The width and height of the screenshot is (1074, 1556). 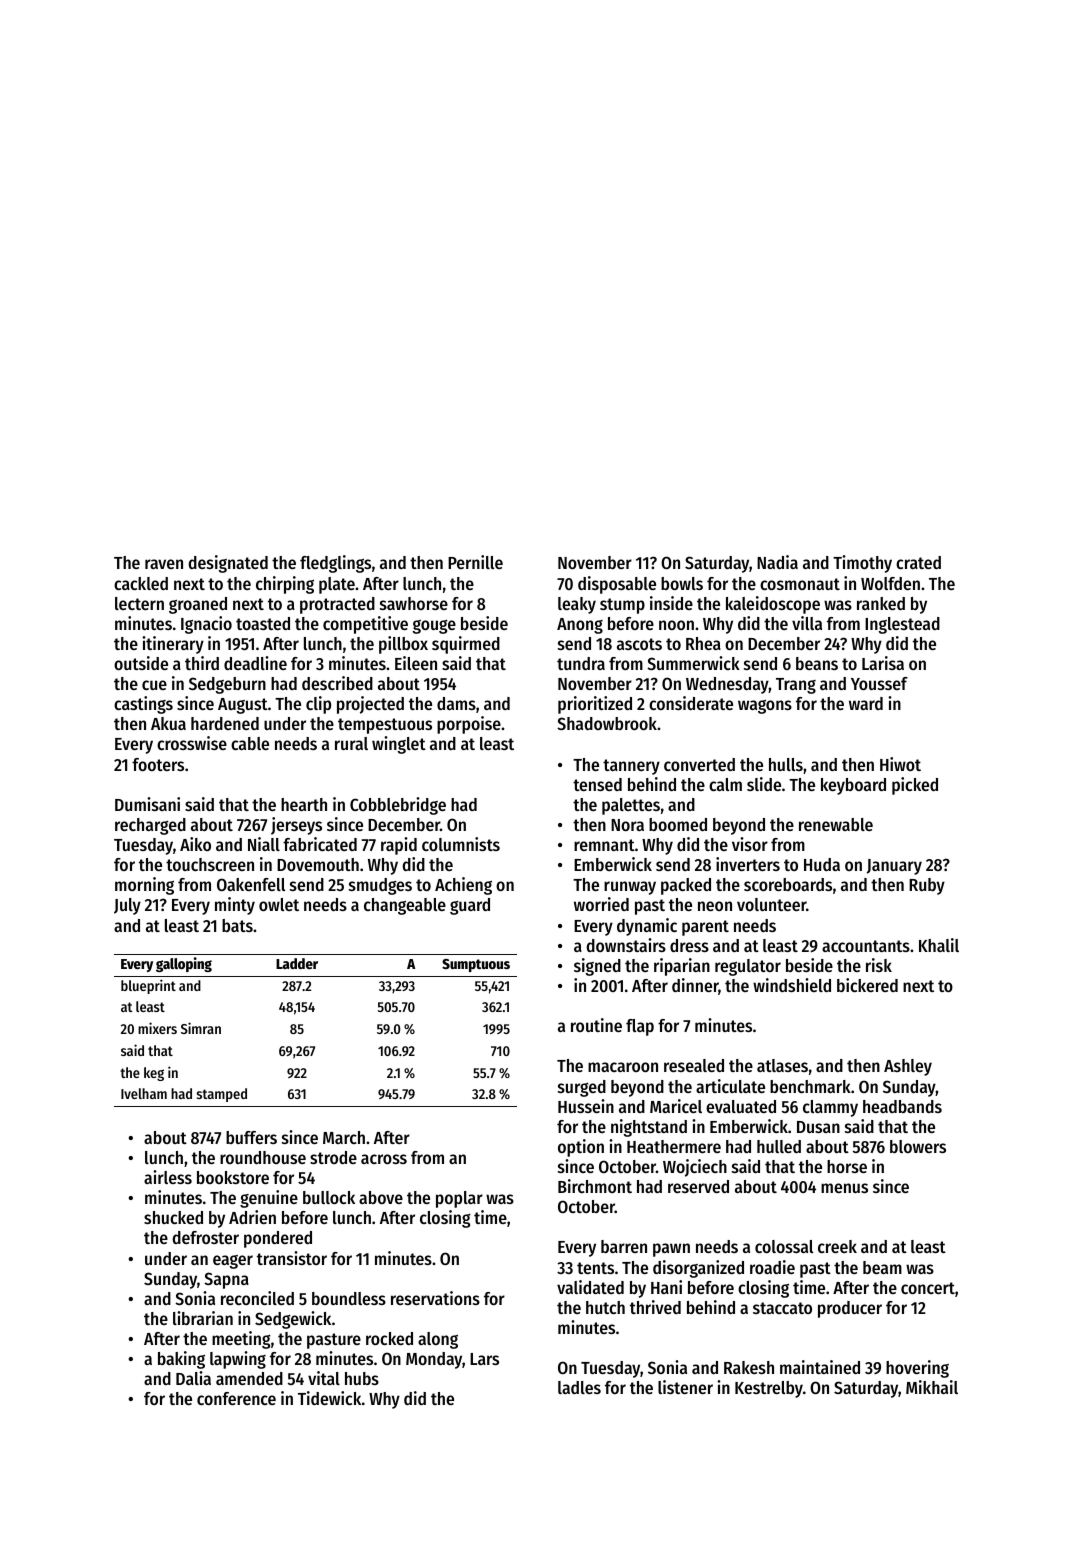 What do you see at coordinates (730, 1086) in the screenshot?
I see `articulate` at bounding box center [730, 1086].
